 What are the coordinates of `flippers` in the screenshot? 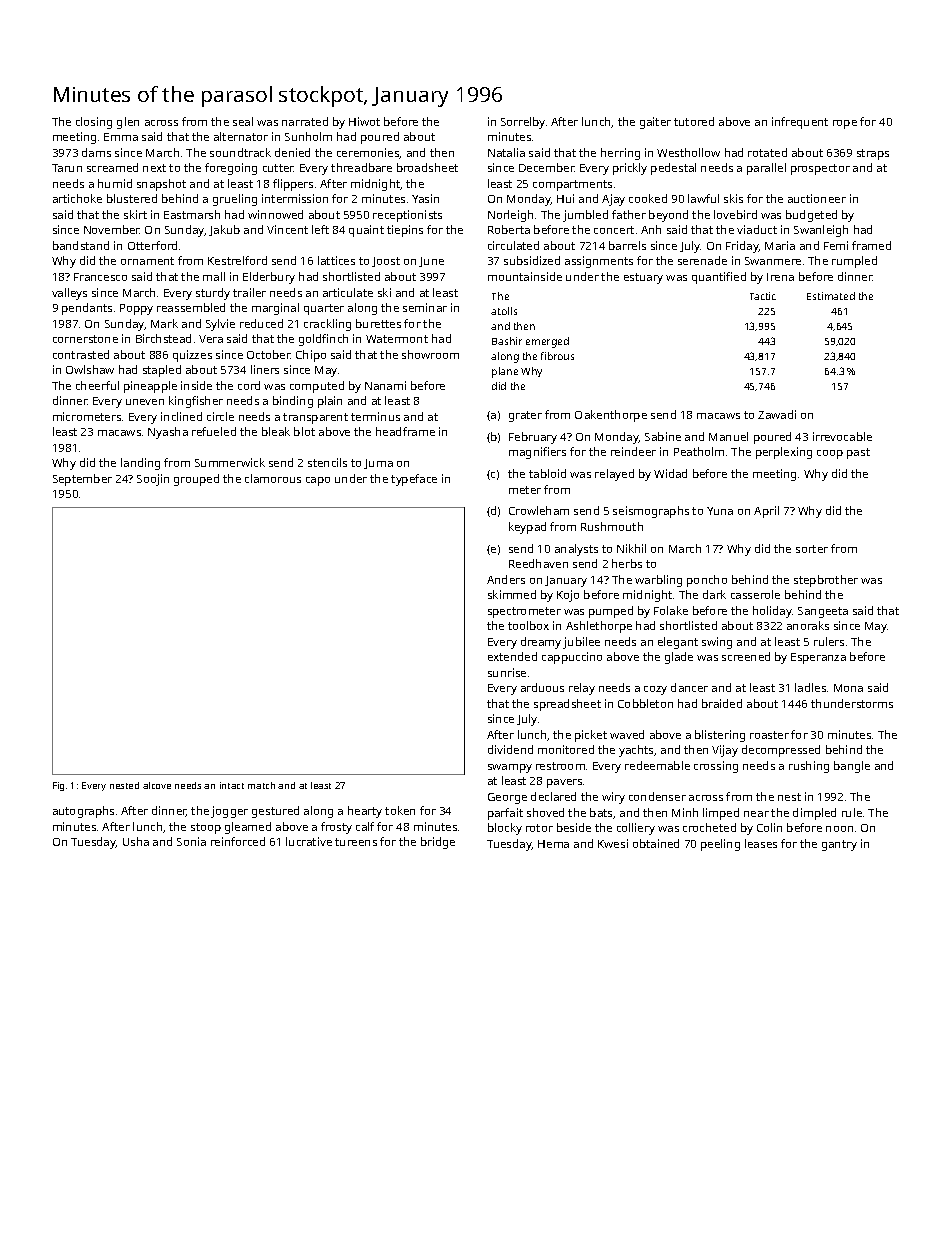 It's located at (293, 185).
